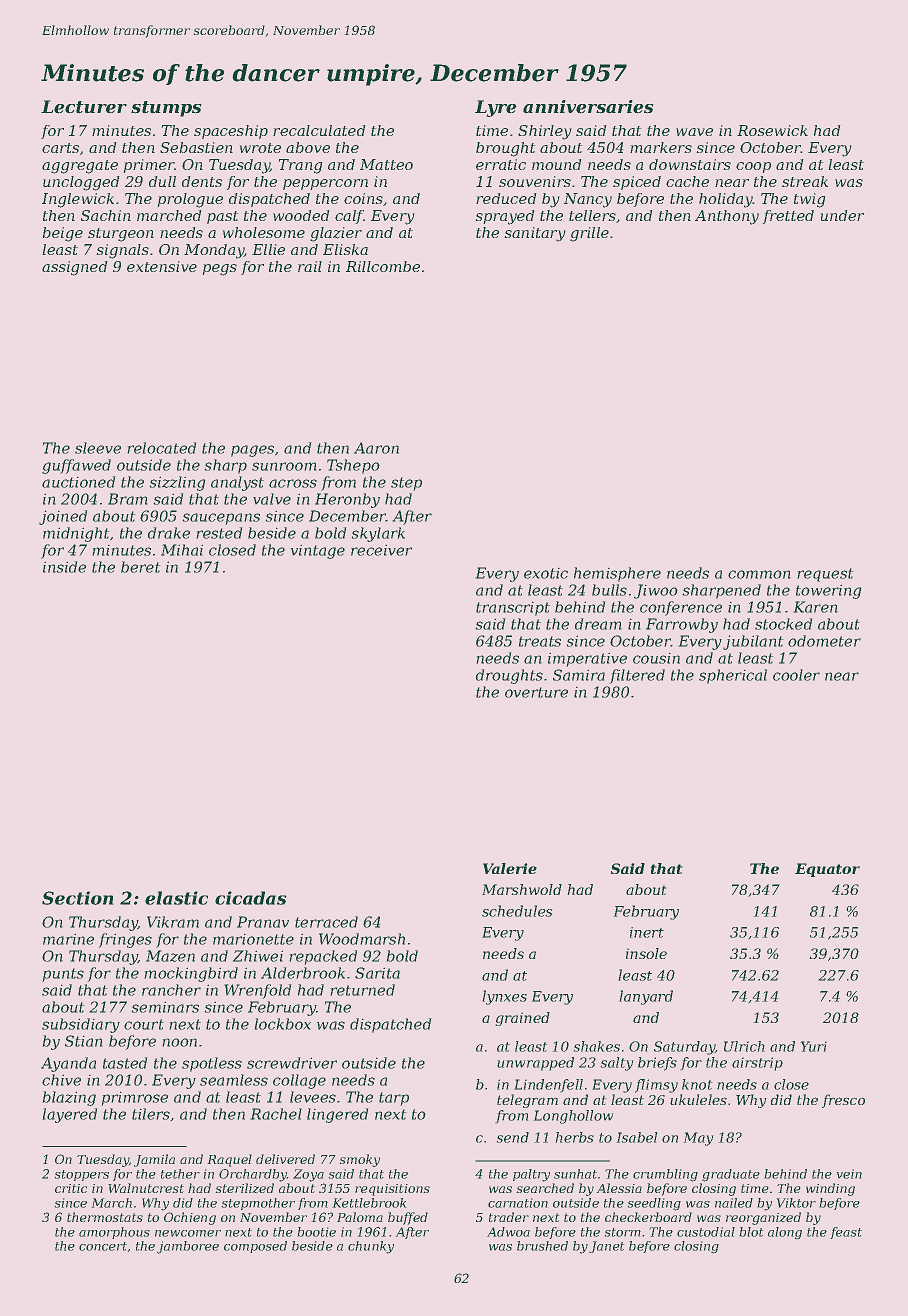 This page has height=1316, width=908. Describe the element at coordinates (796, 675) in the page. I see `cooler` at that location.
